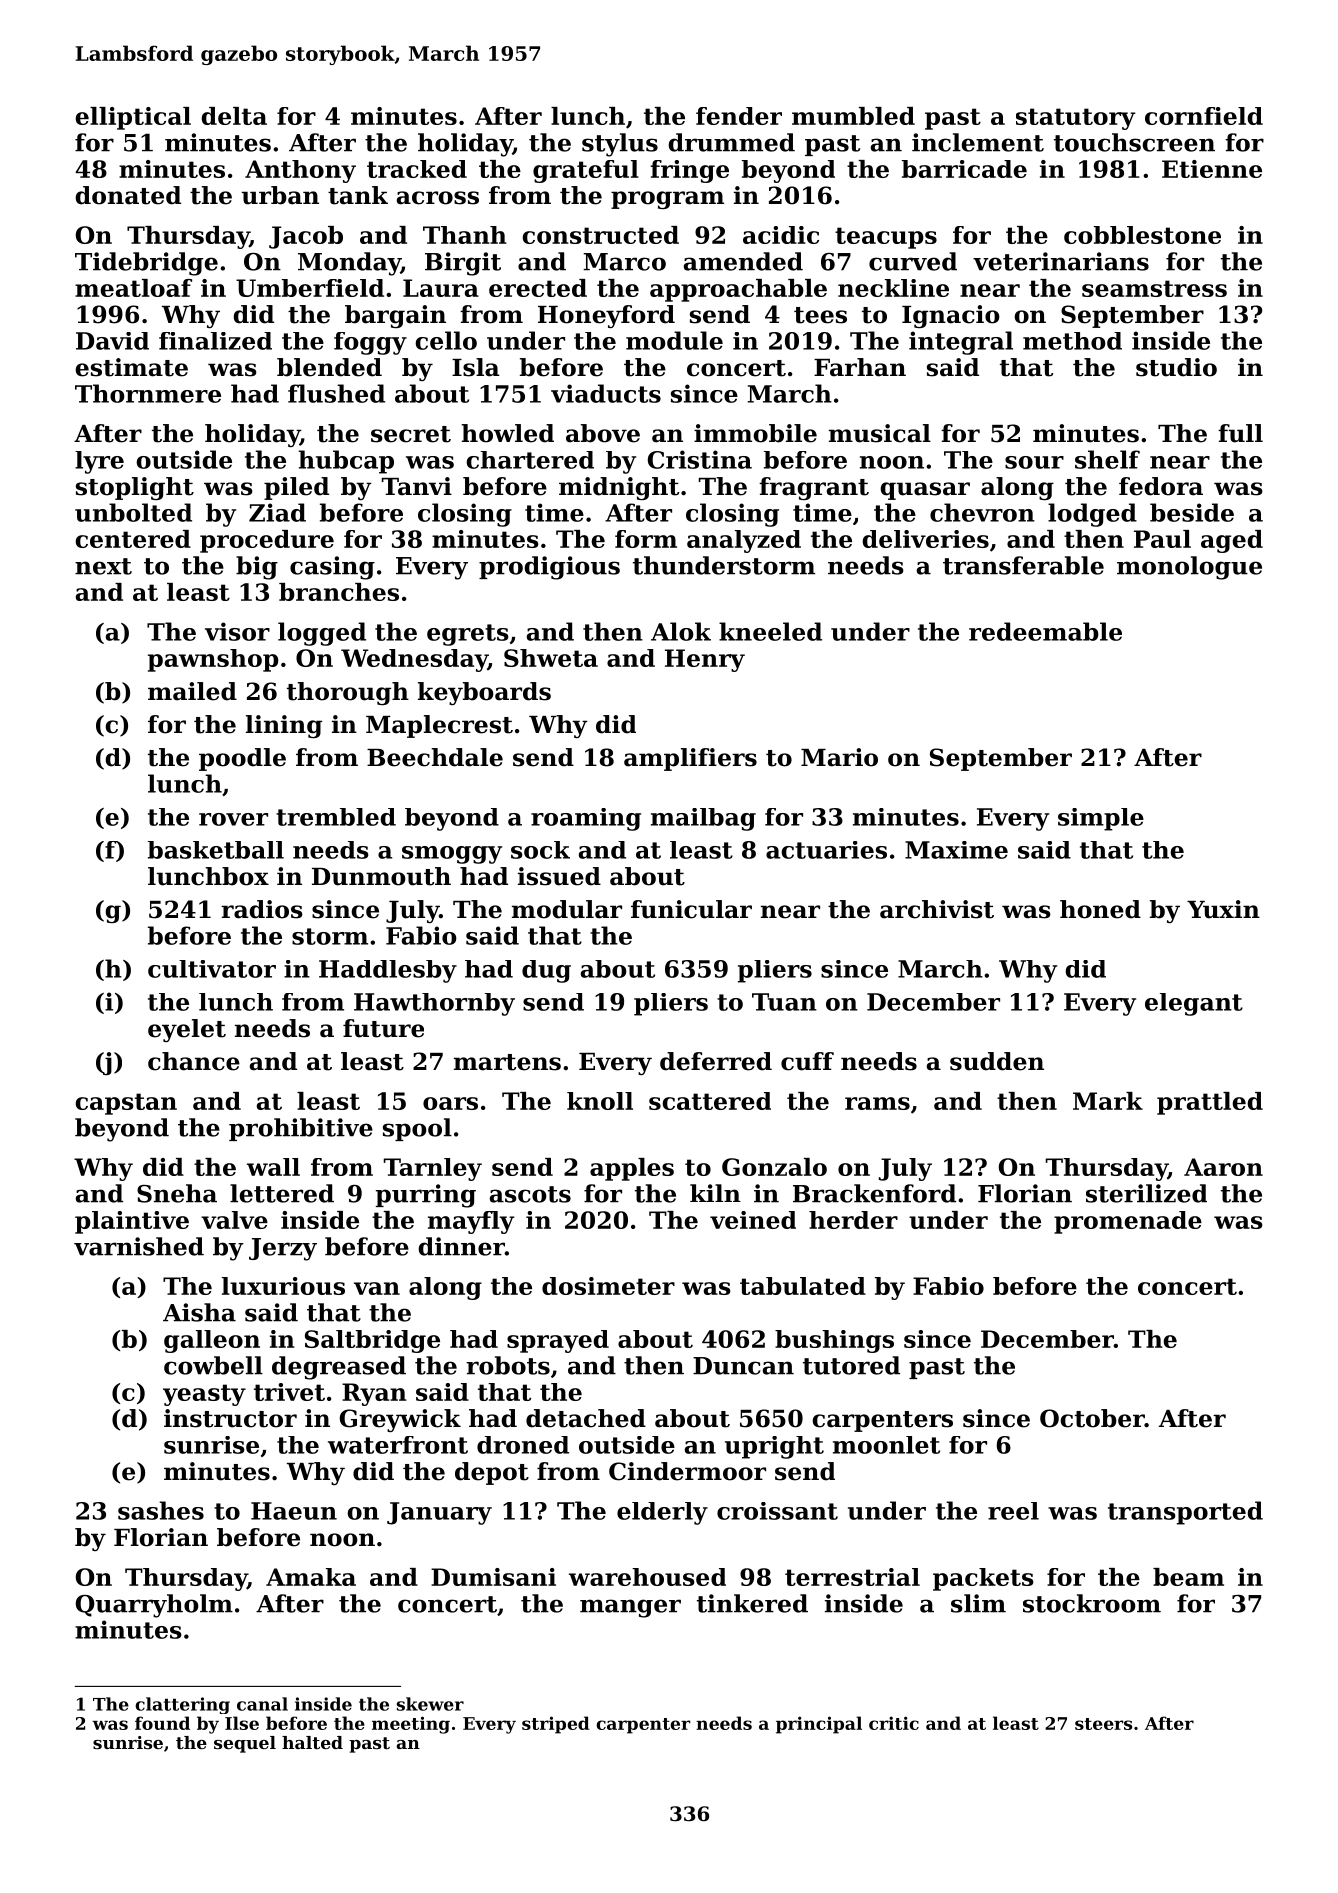 This screenshot has width=1338, height=1893. What do you see at coordinates (1076, 119) in the screenshot?
I see `statutory` at bounding box center [1076, 119].
